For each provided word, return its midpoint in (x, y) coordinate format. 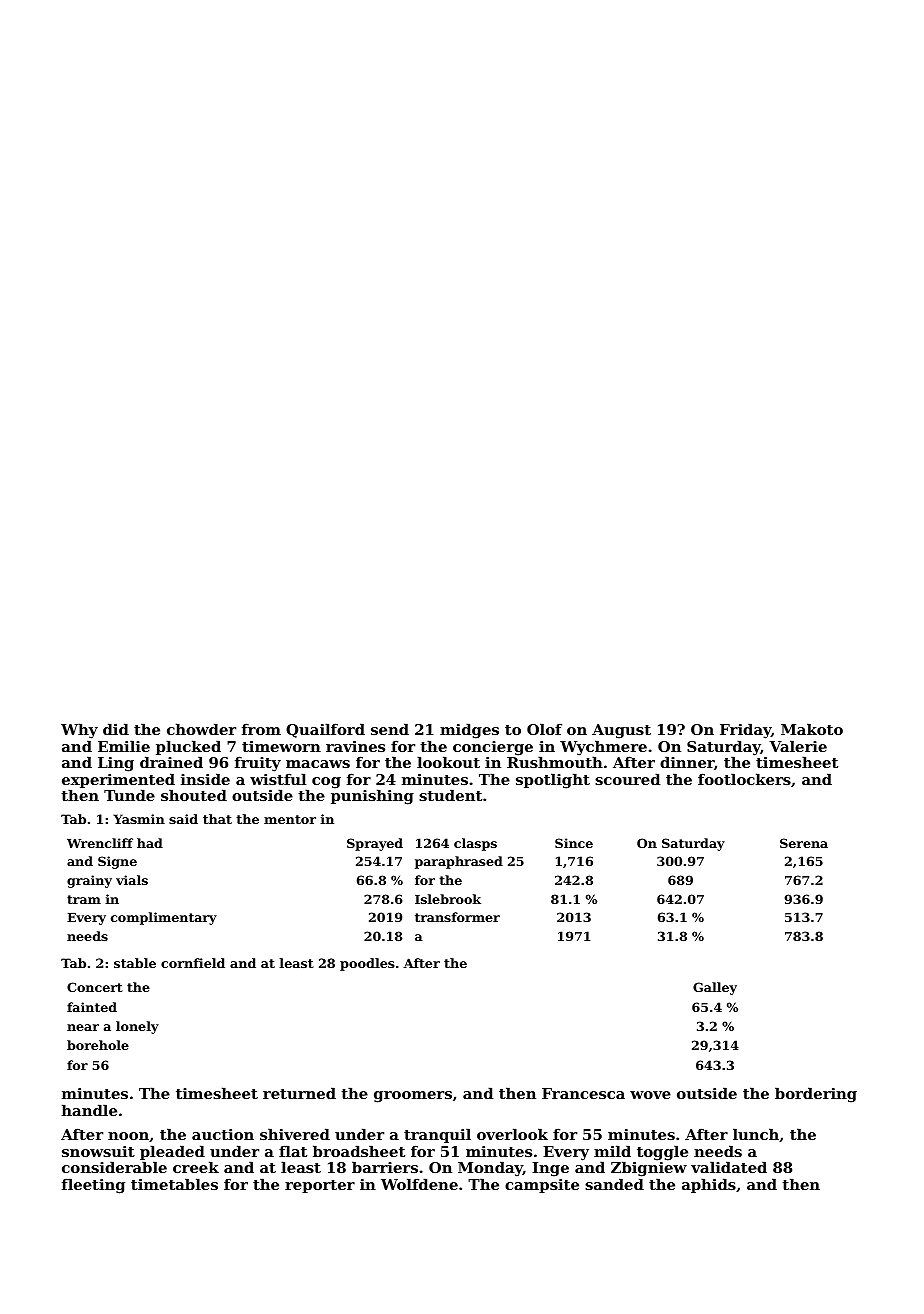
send (390, 729)
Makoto (812, 729)
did (116, 729)
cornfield (193, 963)
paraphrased (459, 862)
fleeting (93, 1186)
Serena (804, 843)
